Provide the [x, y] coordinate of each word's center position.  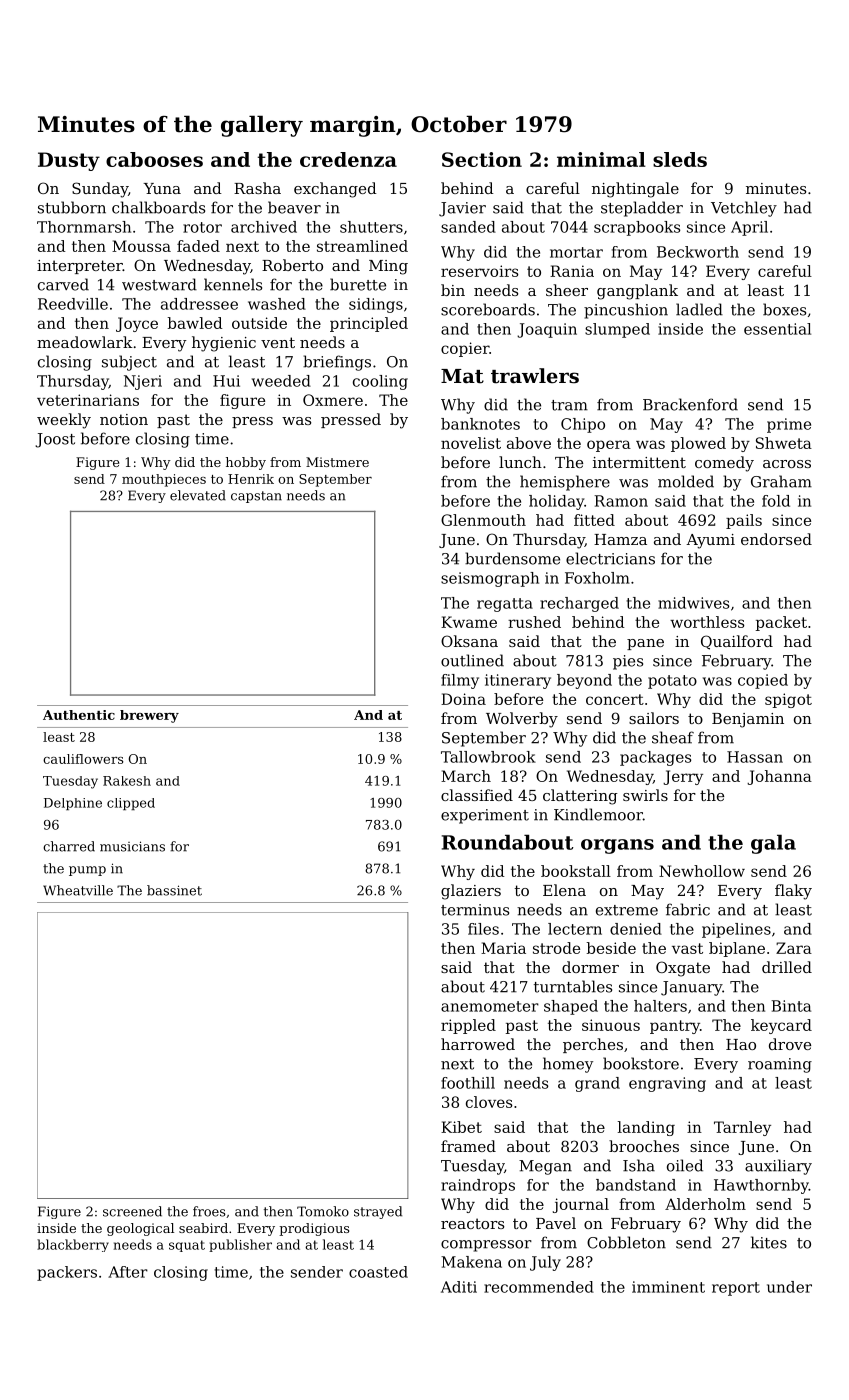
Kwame [469, 622]
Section [482, 159]
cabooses [154, 159]
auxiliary [778, 1167]
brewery [149, 716]
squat [187, 1246]
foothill [468, 1083]
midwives [693, 603]
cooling [380, 382]
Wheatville [78, 890]
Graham [781, 481]
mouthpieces [164, 480]
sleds [680, 159]
